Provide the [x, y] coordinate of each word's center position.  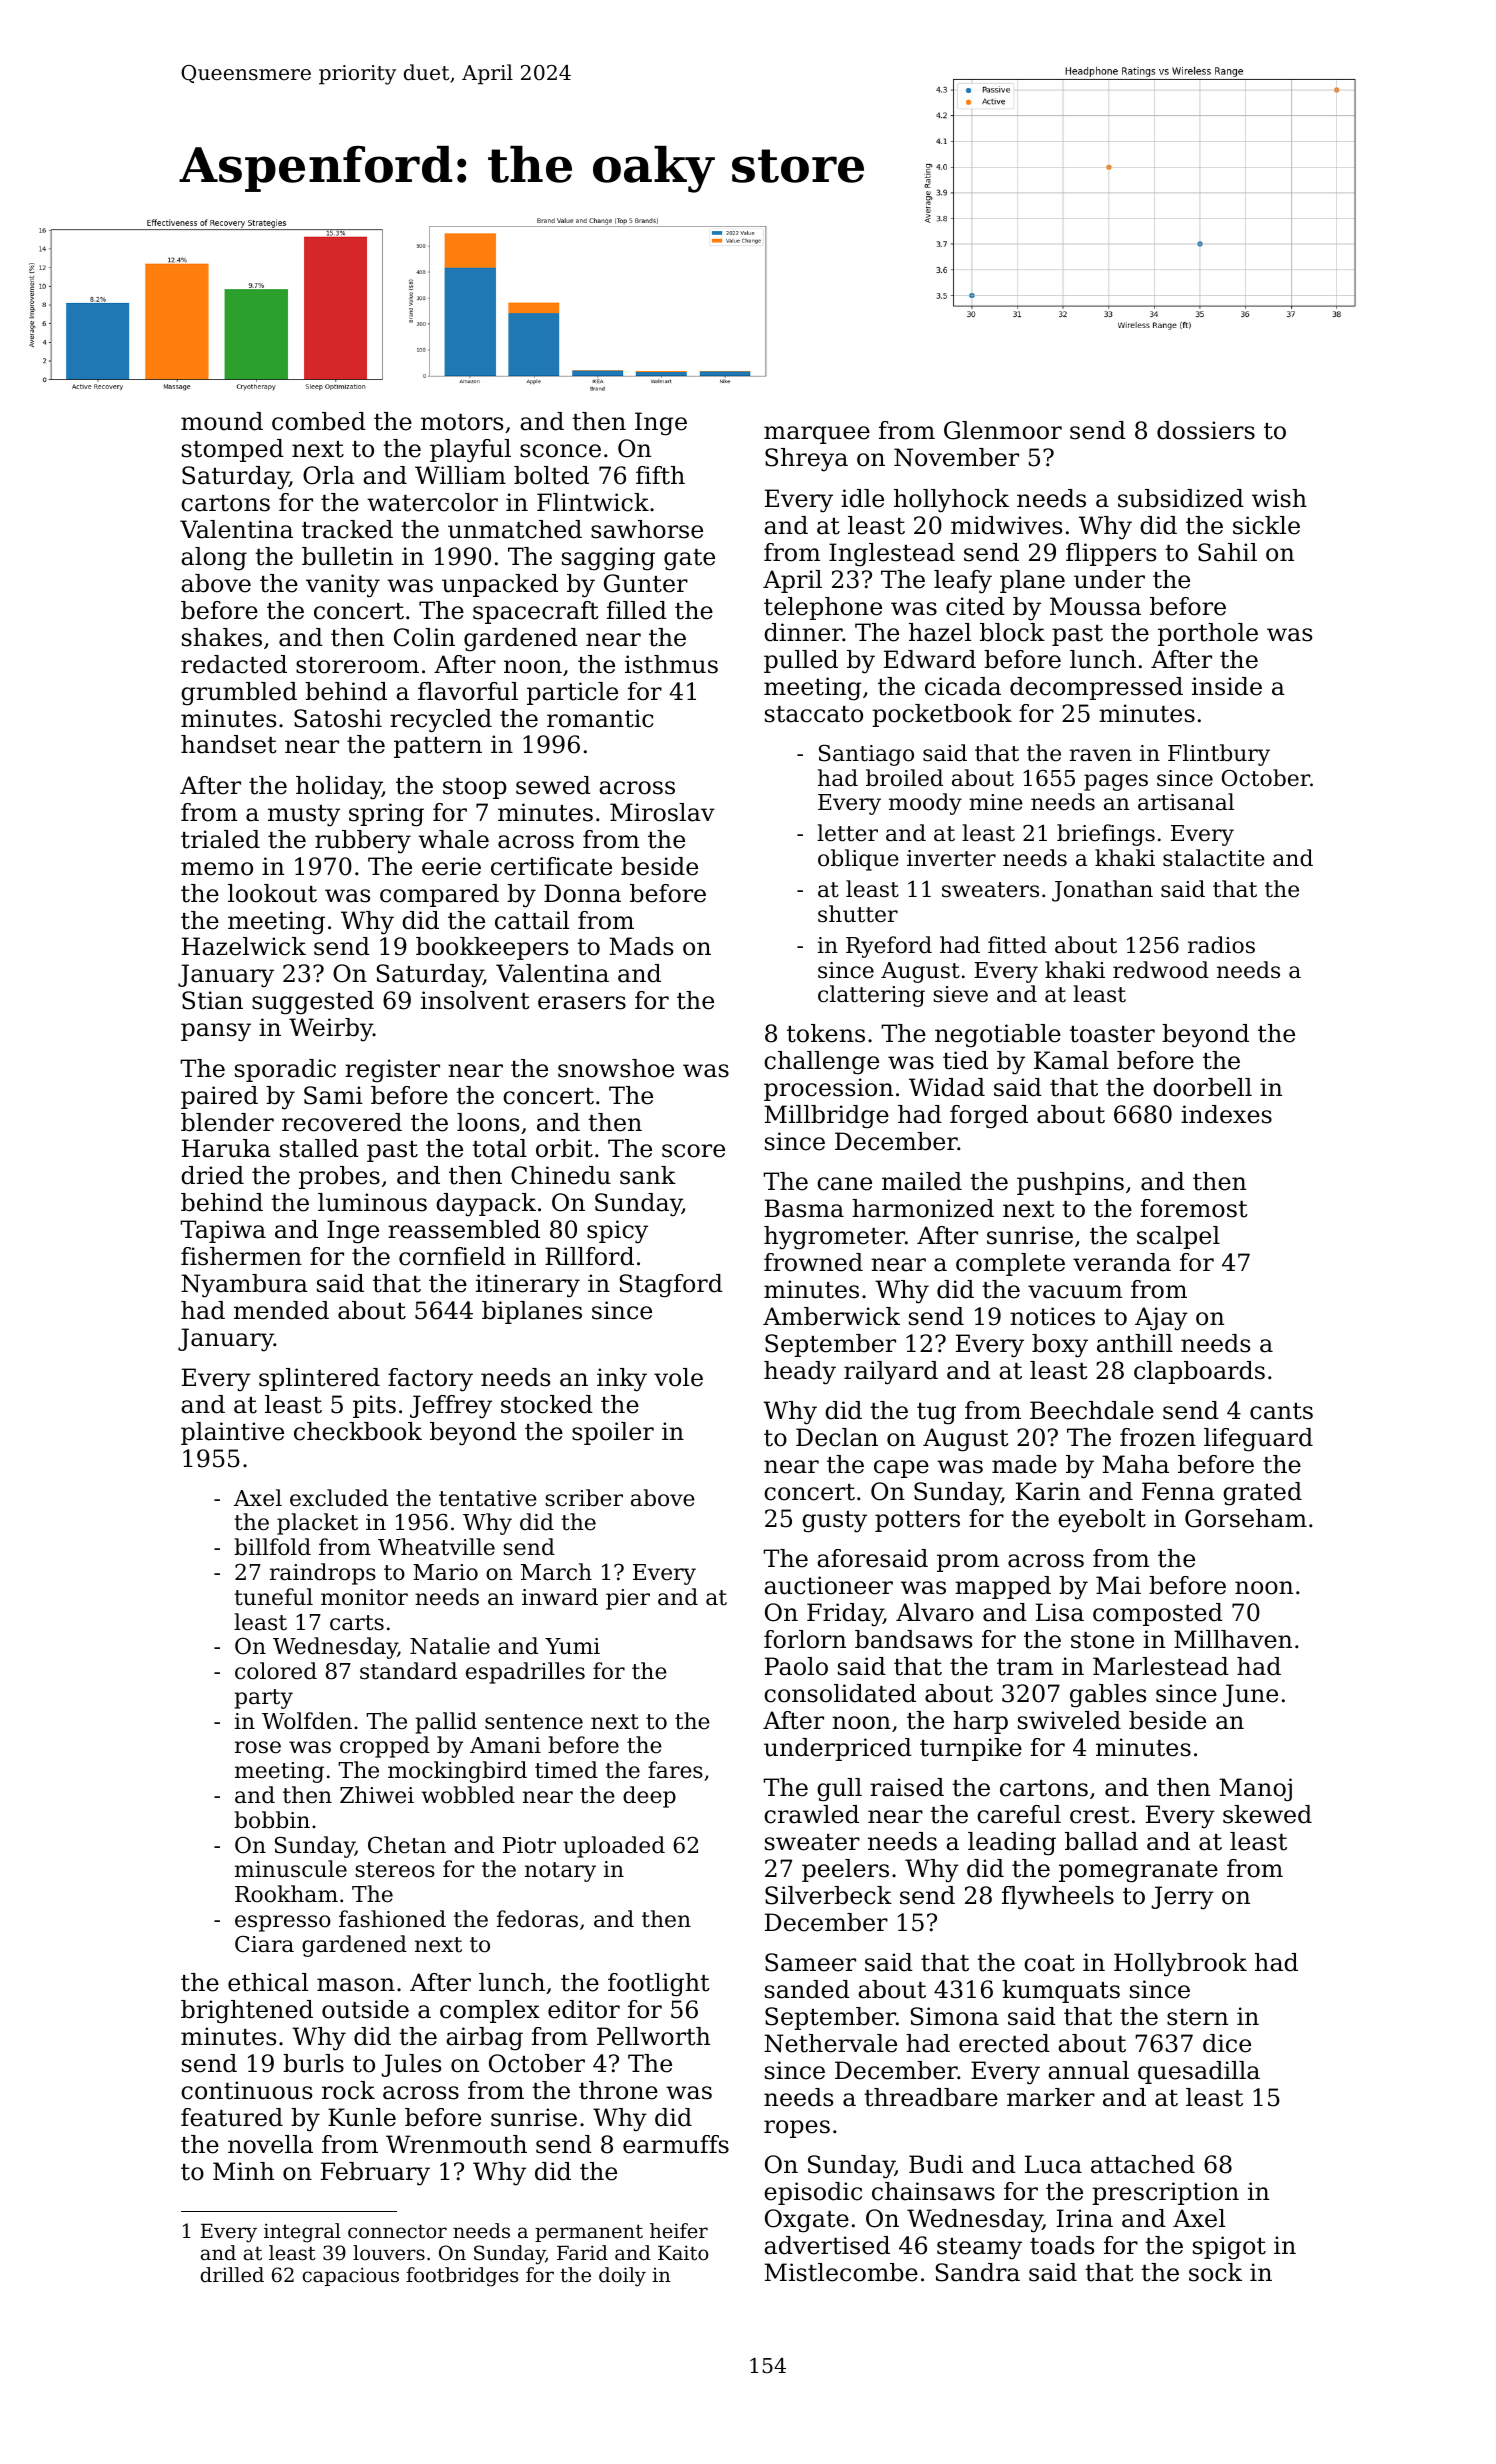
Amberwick [831, 1316]
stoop [475, 788]
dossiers [1206, 430]
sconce [560, 451]
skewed [1267, 1814]
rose [258, 1747]
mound [222, 421]
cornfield [452, 1256]
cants [1281, 1411]
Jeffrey [451, 1407]
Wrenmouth [456, 2144]
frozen [1158, 1437]
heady [800, 1373]
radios [1221, 945]
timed [566, 1770]
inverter [951, 858]
